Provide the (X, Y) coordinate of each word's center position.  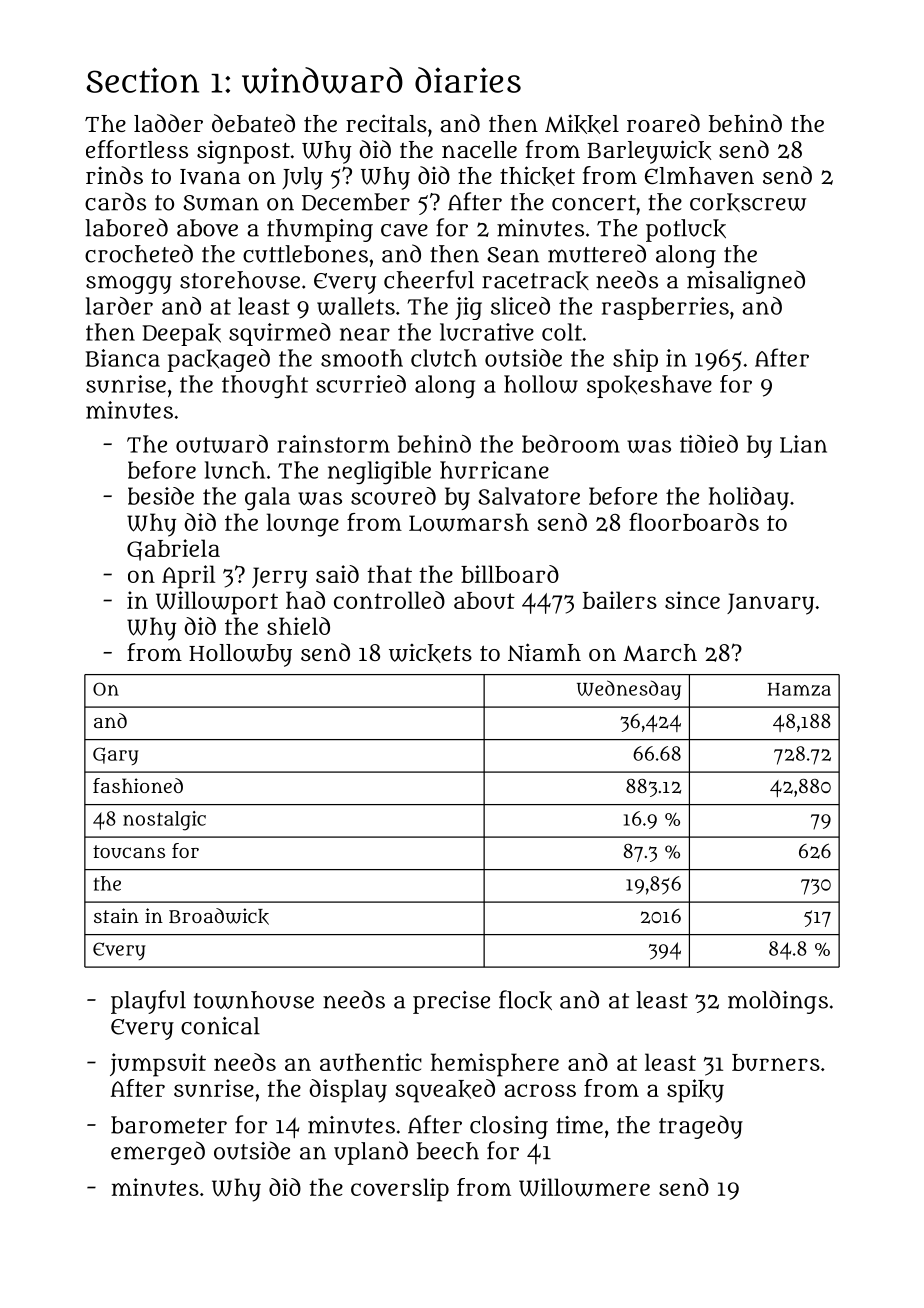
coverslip (400, 1190)
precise (451, 1002)
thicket (537, 176)
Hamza (799, 689)
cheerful (429, 279)
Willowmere (584, 1187)
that (389, 574)
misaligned (746, 282)
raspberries (665, 308)
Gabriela (173, 550)
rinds (114, 175)
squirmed (280, 334)
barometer (169, 1125)
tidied (709, 444)
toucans (129, 852)
